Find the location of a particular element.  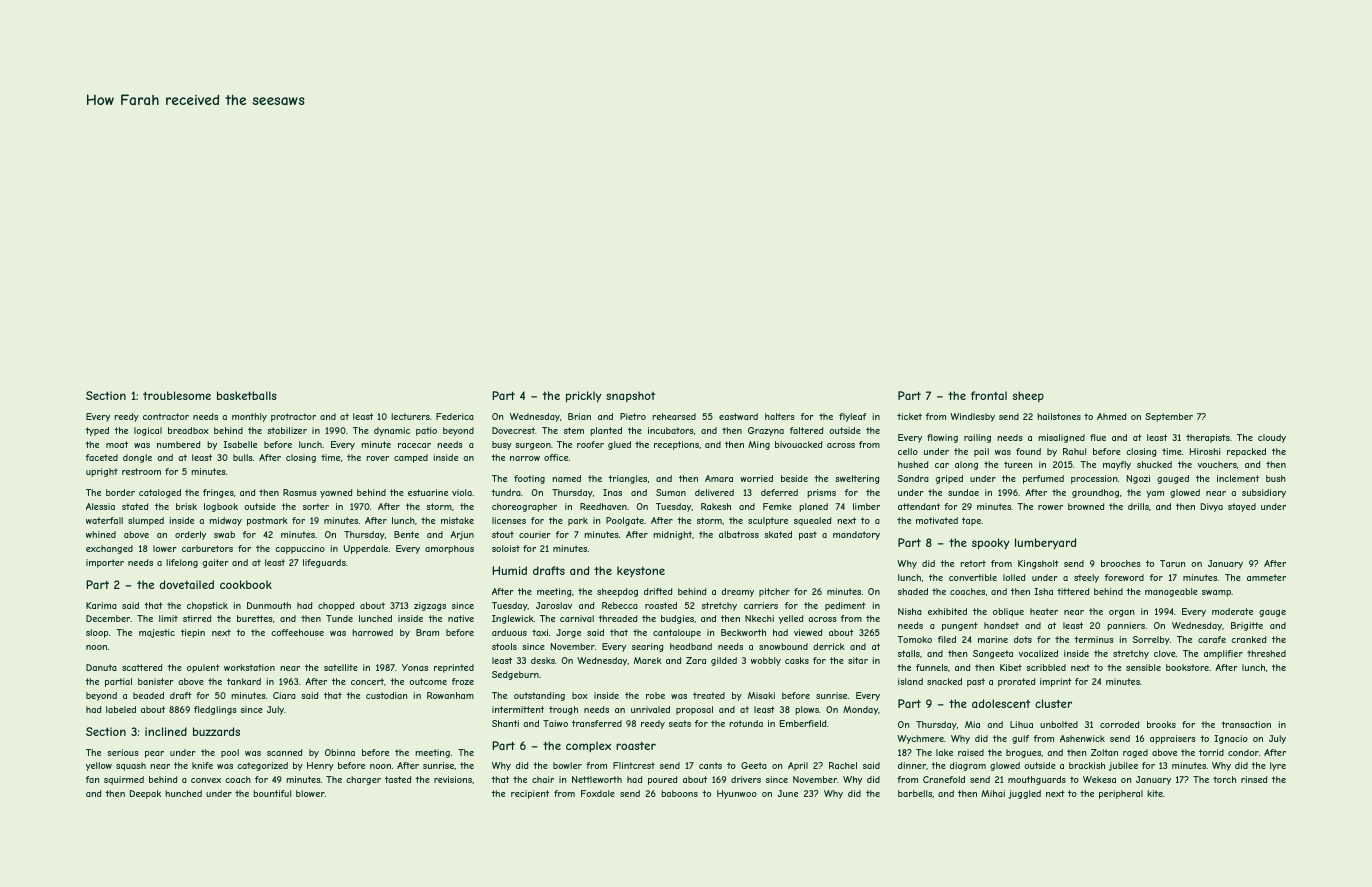

stayed is located at coordinates (1242, 507).
